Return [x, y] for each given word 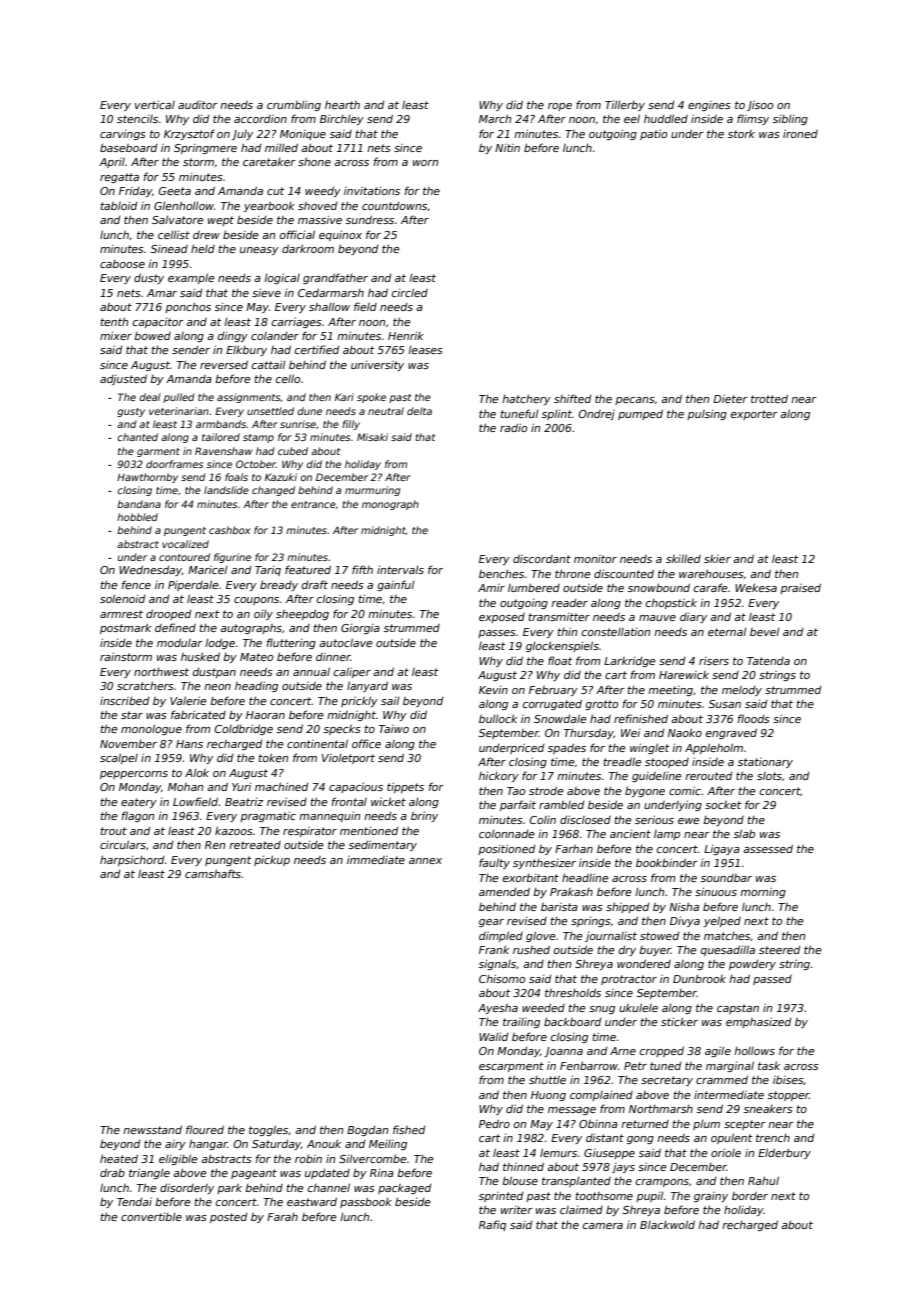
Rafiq [492, 1225]
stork [741, 134]
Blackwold [667, 1224]
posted [228, 1218]
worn [425, 163]
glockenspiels [562, 646]
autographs [251, 629]
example [191, 278]
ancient [630, 834]
